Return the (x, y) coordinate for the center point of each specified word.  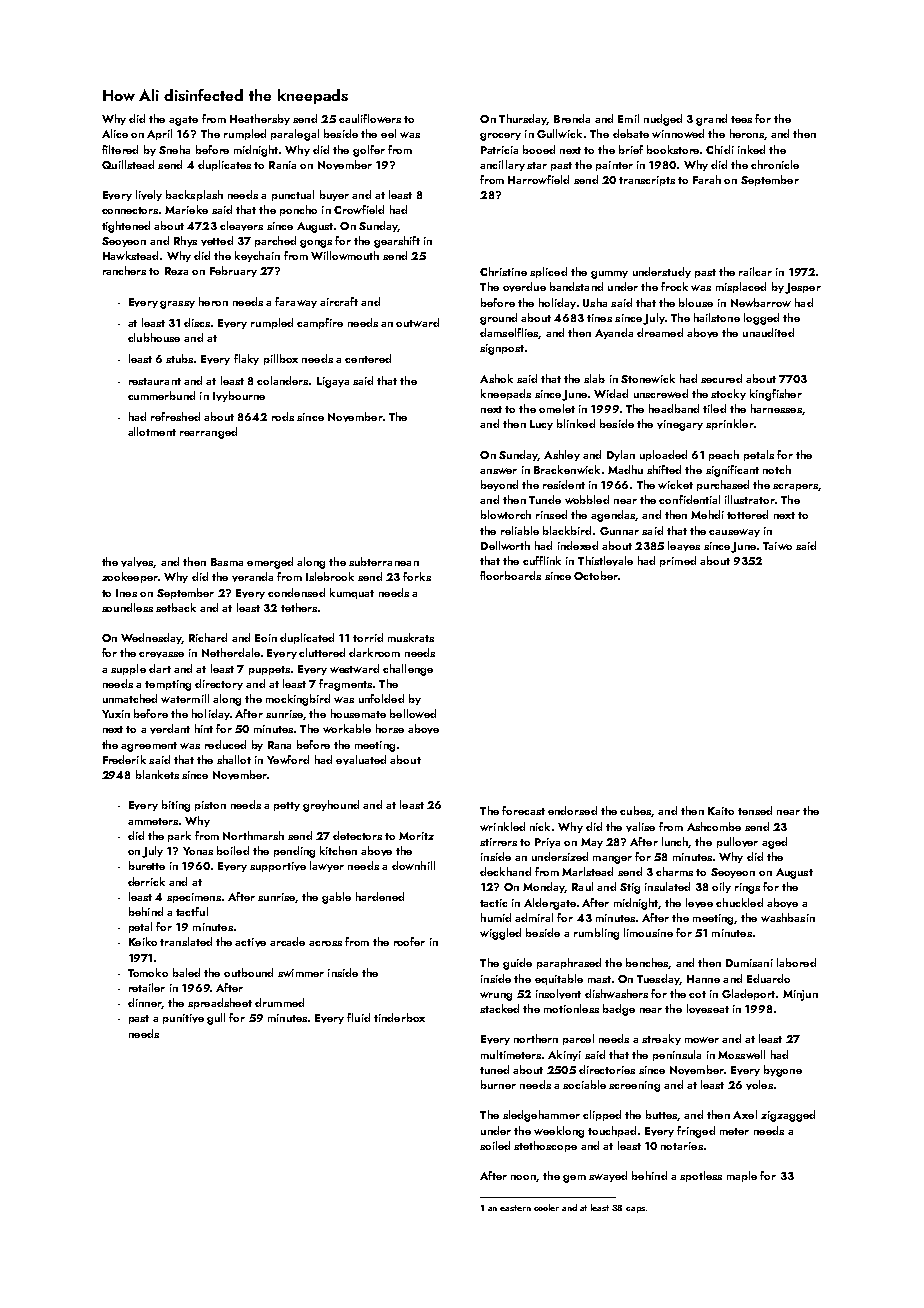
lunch (675, 842)
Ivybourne (239, 396)
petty (287, 806)
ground (498, 319)
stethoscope (545, 1146)
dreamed (660, 332)
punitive (183, 1019)
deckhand (505, 871)
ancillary (502, 165)
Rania (282, 165)
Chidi (720, 149)
